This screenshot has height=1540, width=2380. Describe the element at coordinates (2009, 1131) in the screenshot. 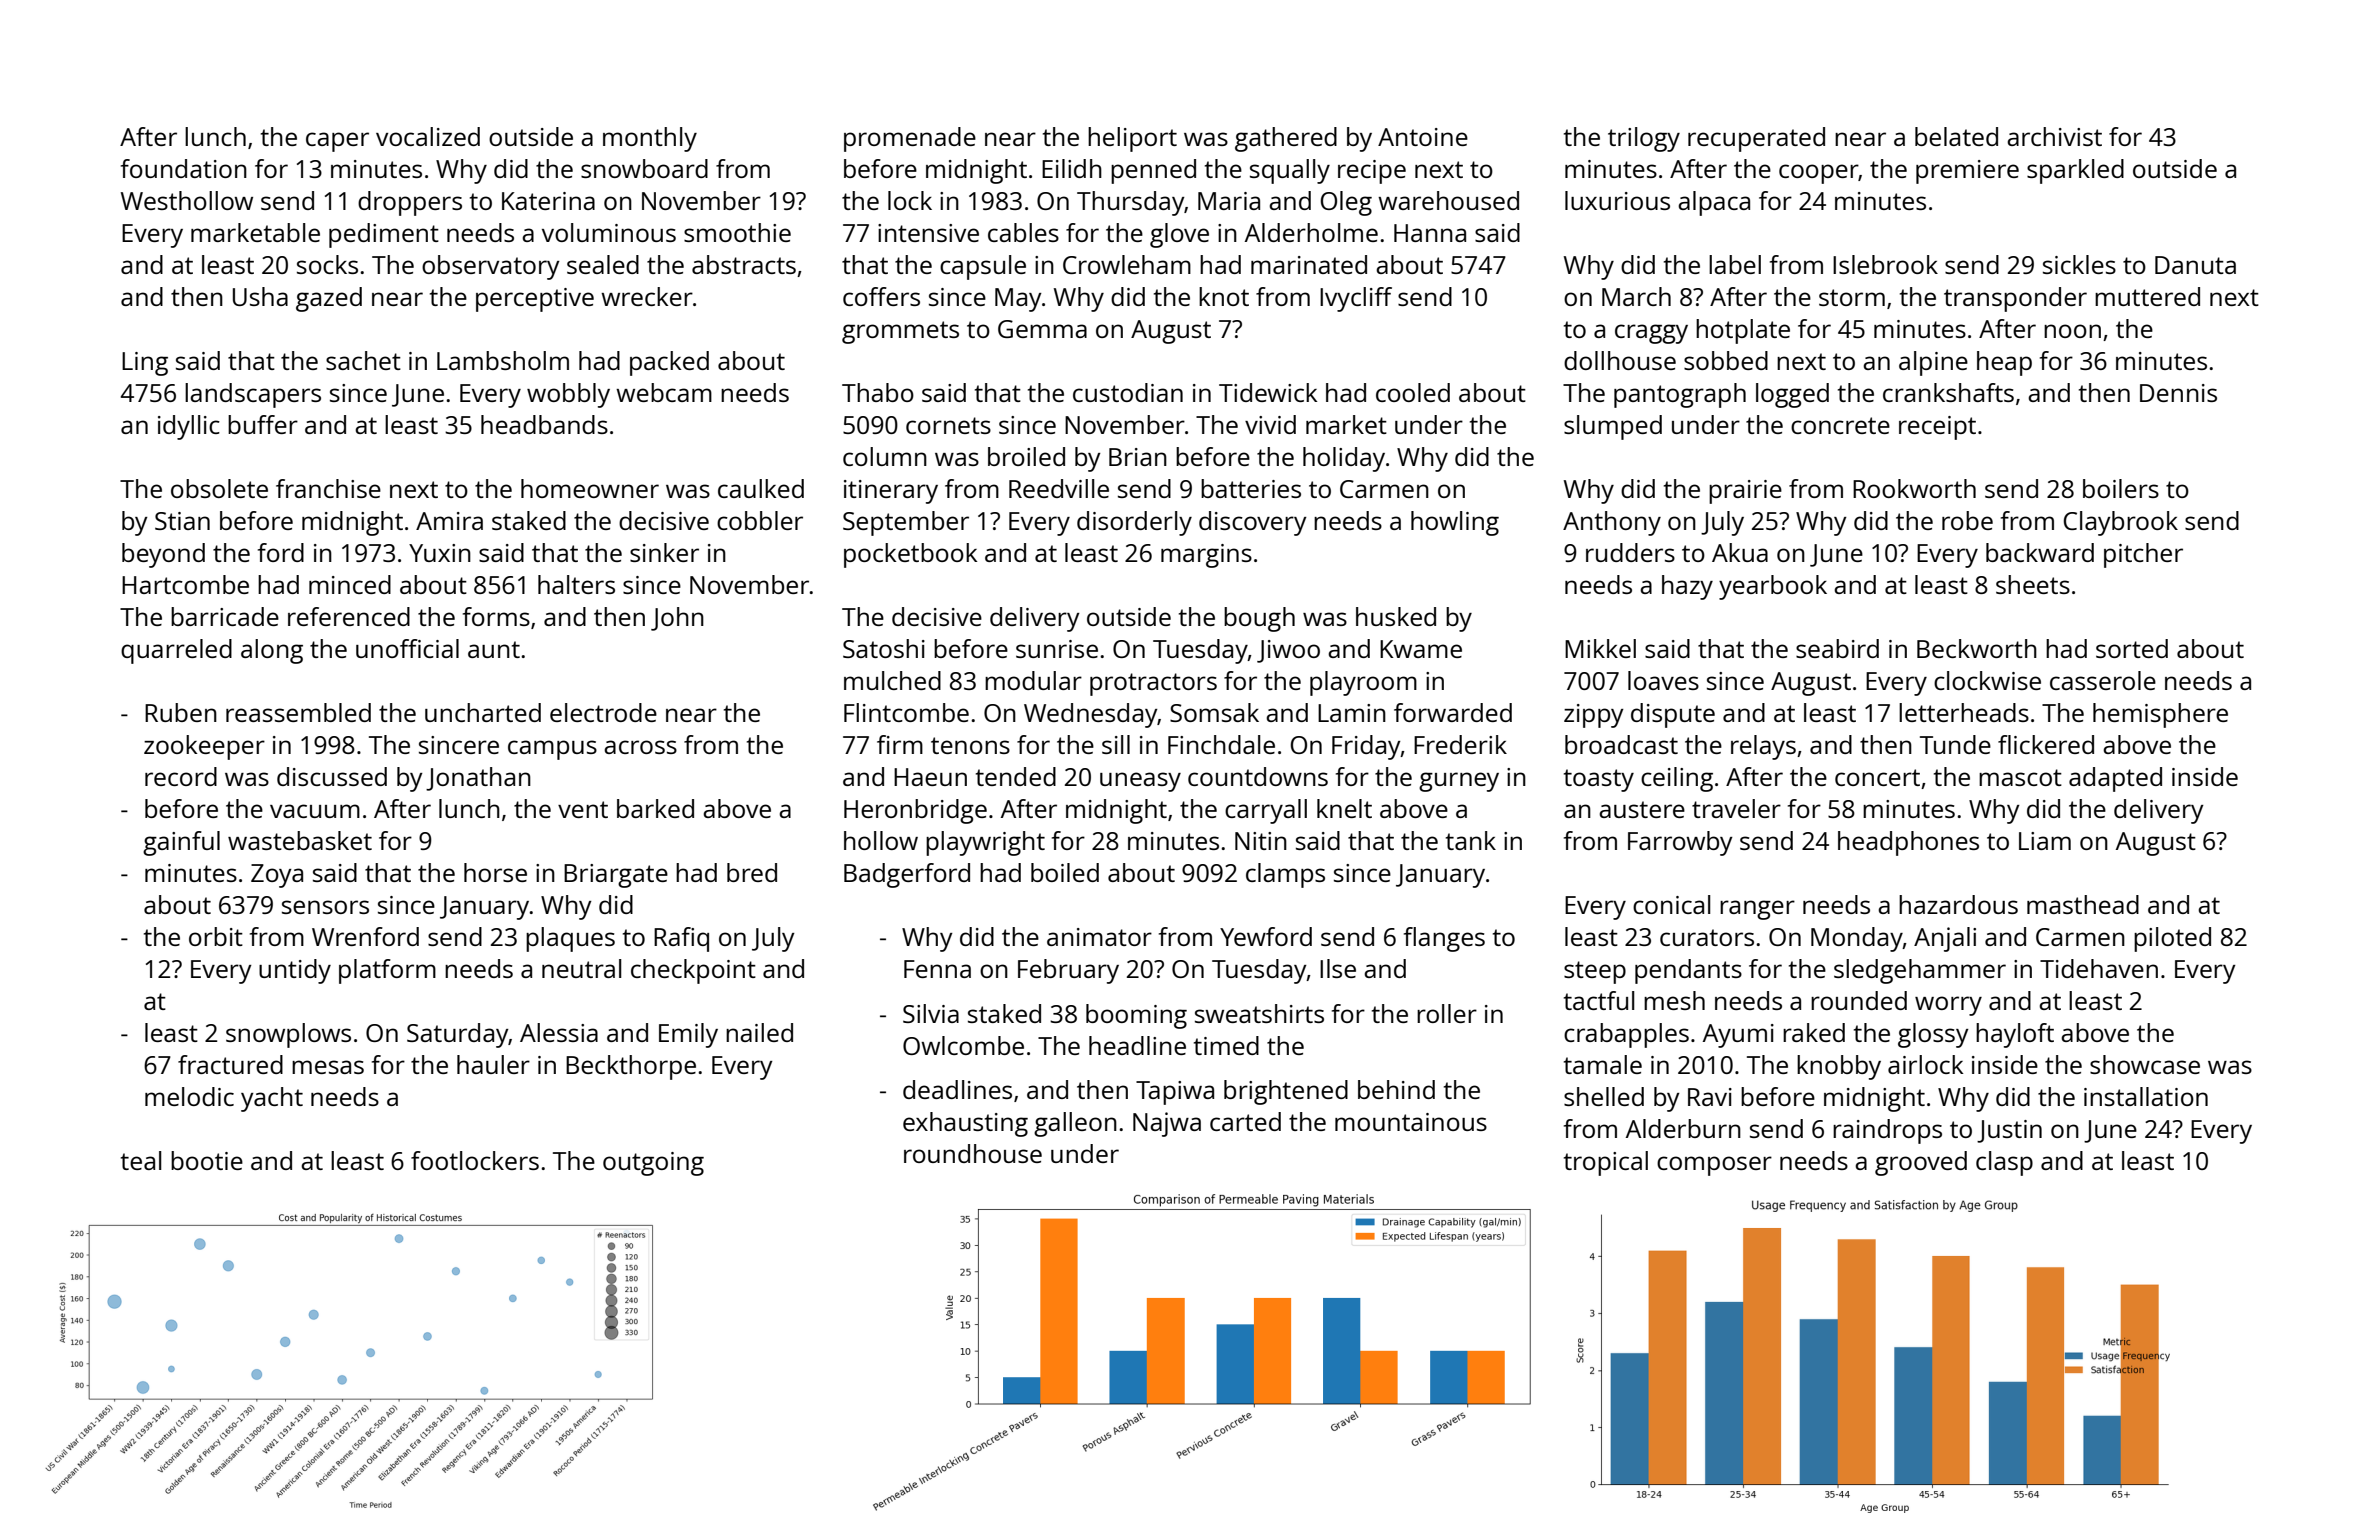

I see `Justin` at that location.
